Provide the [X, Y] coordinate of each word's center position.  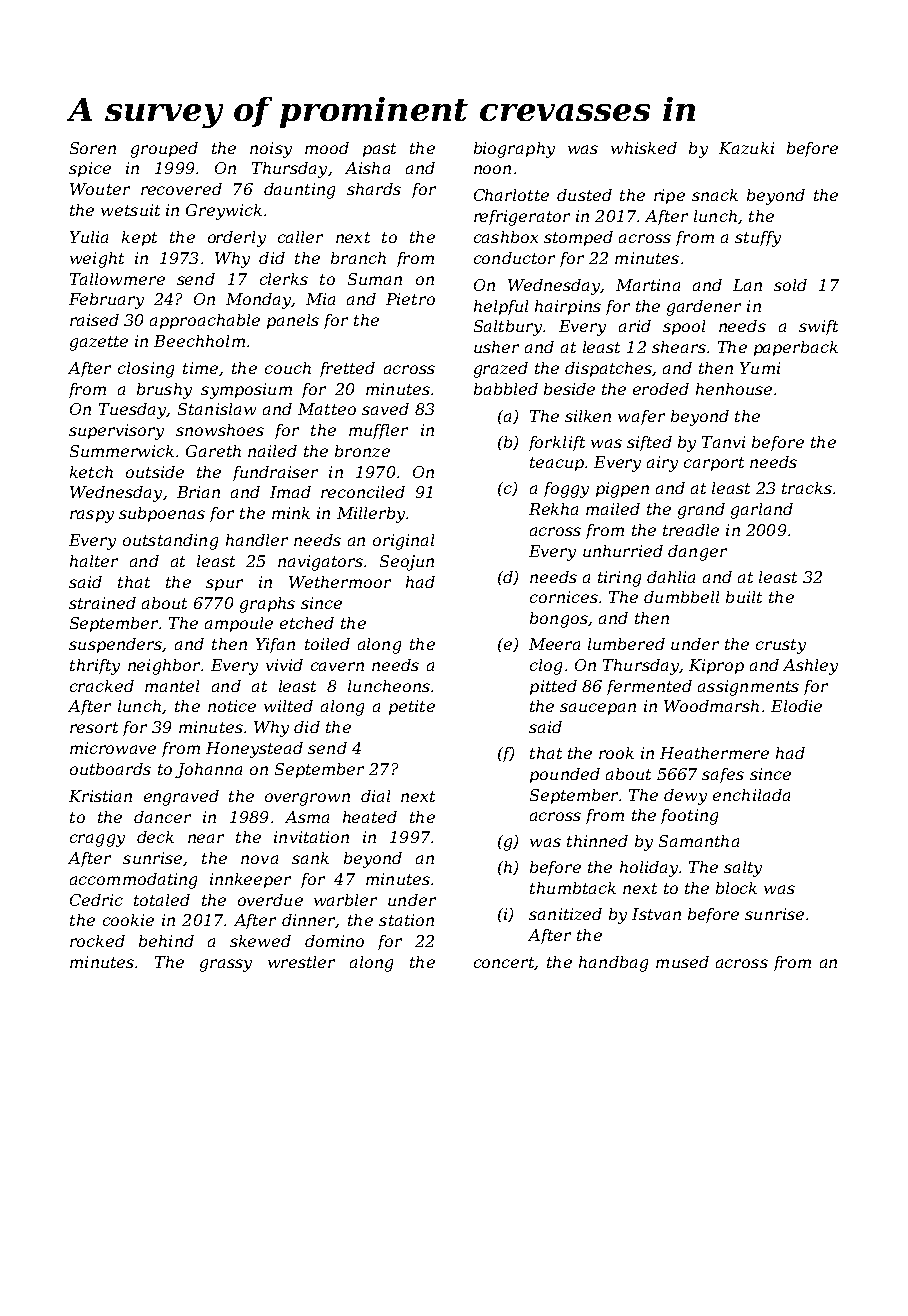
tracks [807, 488]
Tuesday [133, 411]
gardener [704, 308]
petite [412, 707]
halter [94, 561]
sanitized [565, 914]
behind [166, 941]
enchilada [751, 795]
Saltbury [508, 328]
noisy [271, 150]
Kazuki [746, 148]
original [403, 542]
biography [514, 150]
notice [232, 706]
